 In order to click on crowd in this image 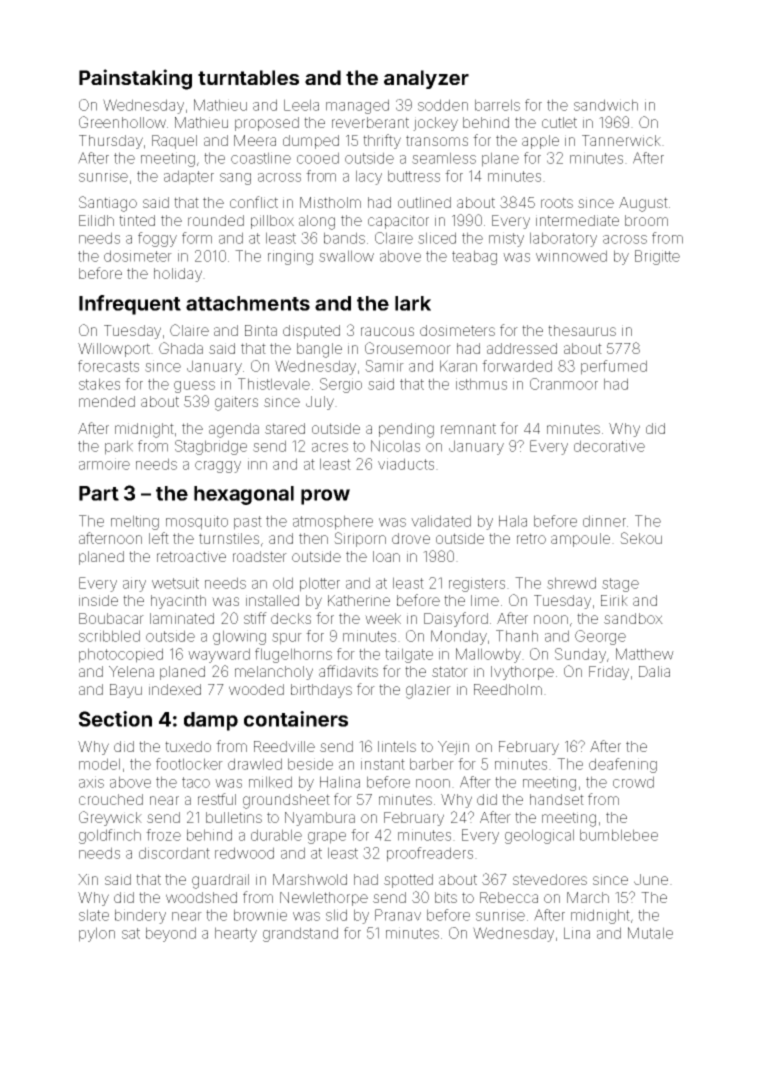, I will do `click(633, 782)`.
